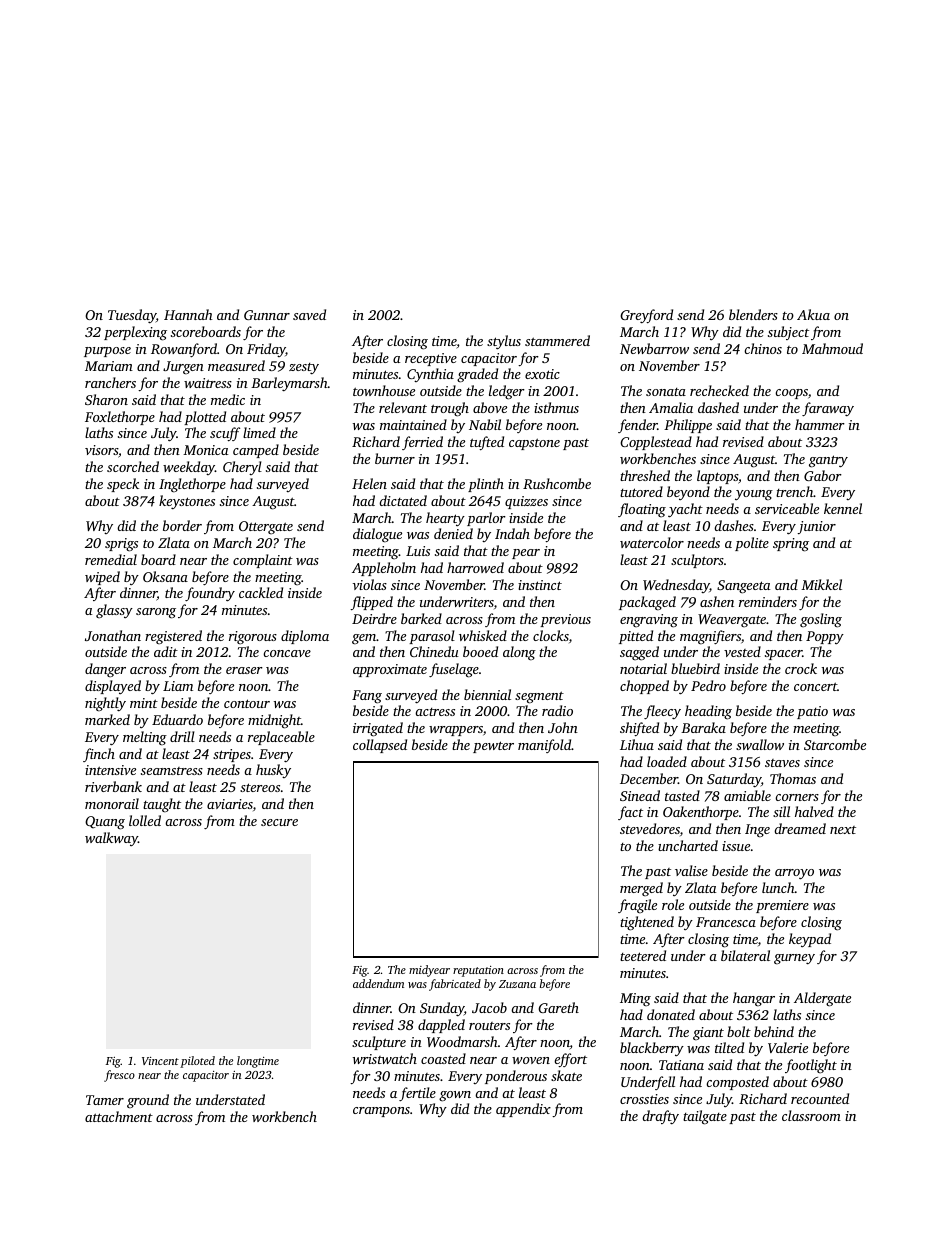 This screenshot has width=952, height=1233. What do you see at coordinates (703, 727) in the screenshot?
I see `Baraka` at bounding box center [703, 727].
